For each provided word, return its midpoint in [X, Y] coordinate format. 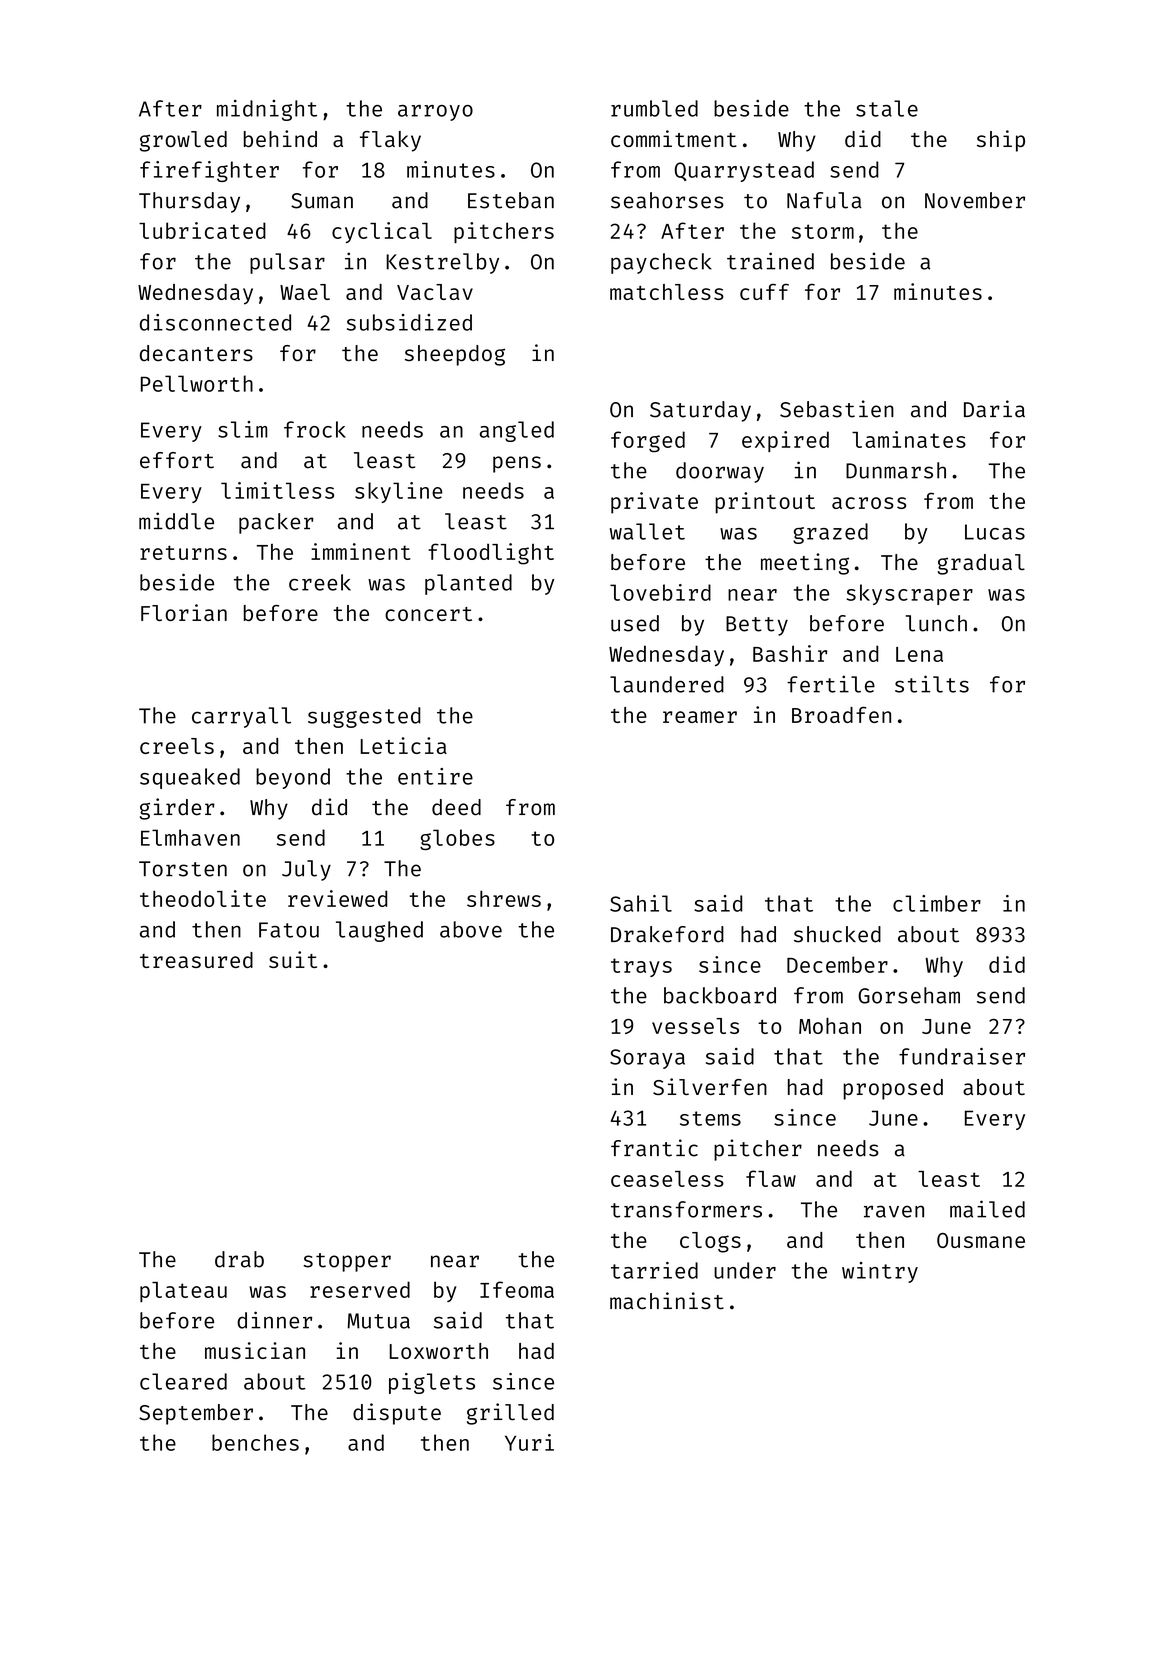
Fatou [289, 930]
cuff [764, 292]
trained [770, 261]
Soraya [647, 1059]
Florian [184, 612]
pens [517, 464]
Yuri [529, 1442]
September [196, 1414]
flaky [390, 141]
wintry [880, 1272]
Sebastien [837, 409]
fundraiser [962, 1056]
